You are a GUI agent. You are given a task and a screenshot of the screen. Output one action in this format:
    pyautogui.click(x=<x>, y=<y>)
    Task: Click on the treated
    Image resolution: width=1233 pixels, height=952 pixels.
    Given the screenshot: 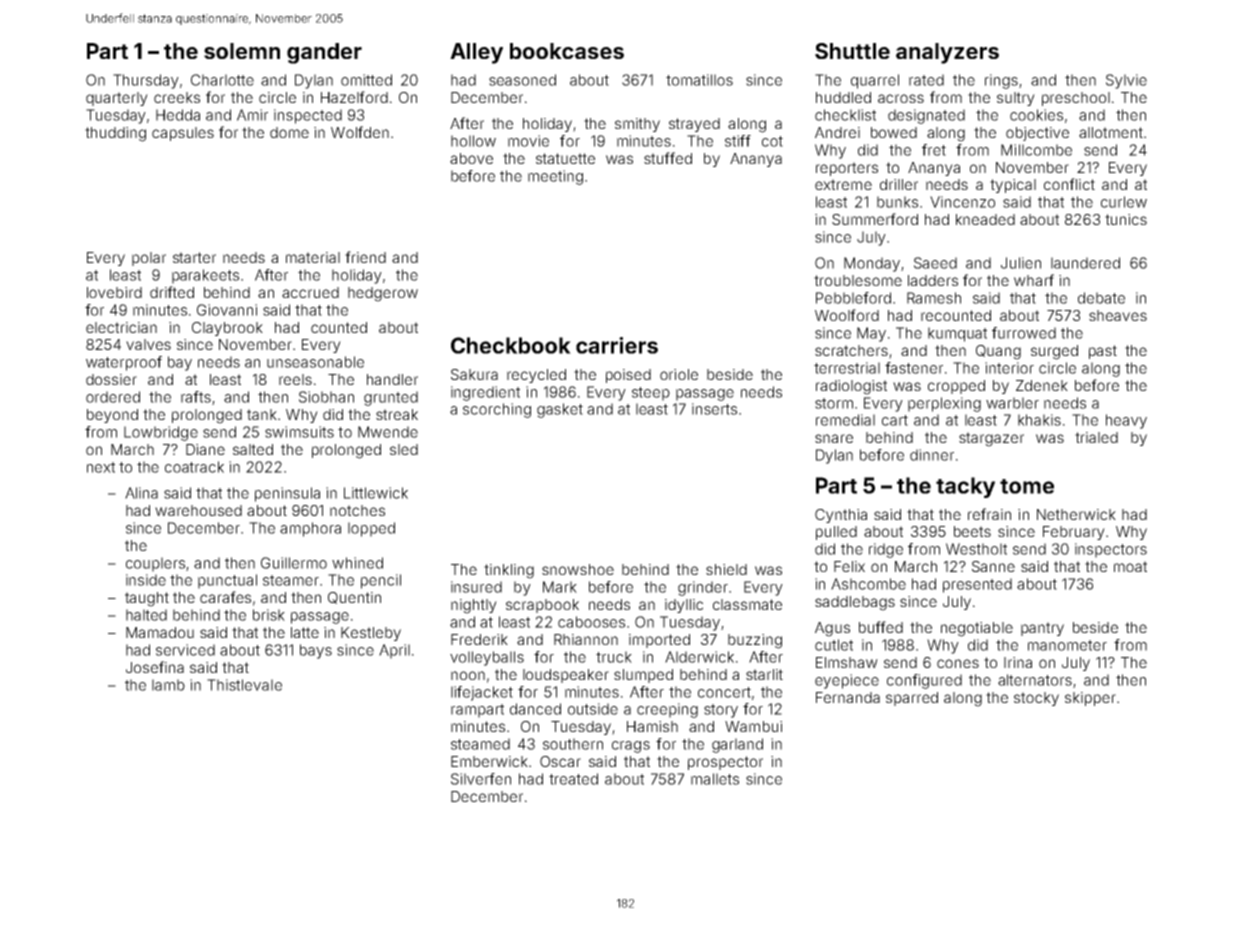 What is the action you would take?
    pyautogui.click(x=573, y=779)
